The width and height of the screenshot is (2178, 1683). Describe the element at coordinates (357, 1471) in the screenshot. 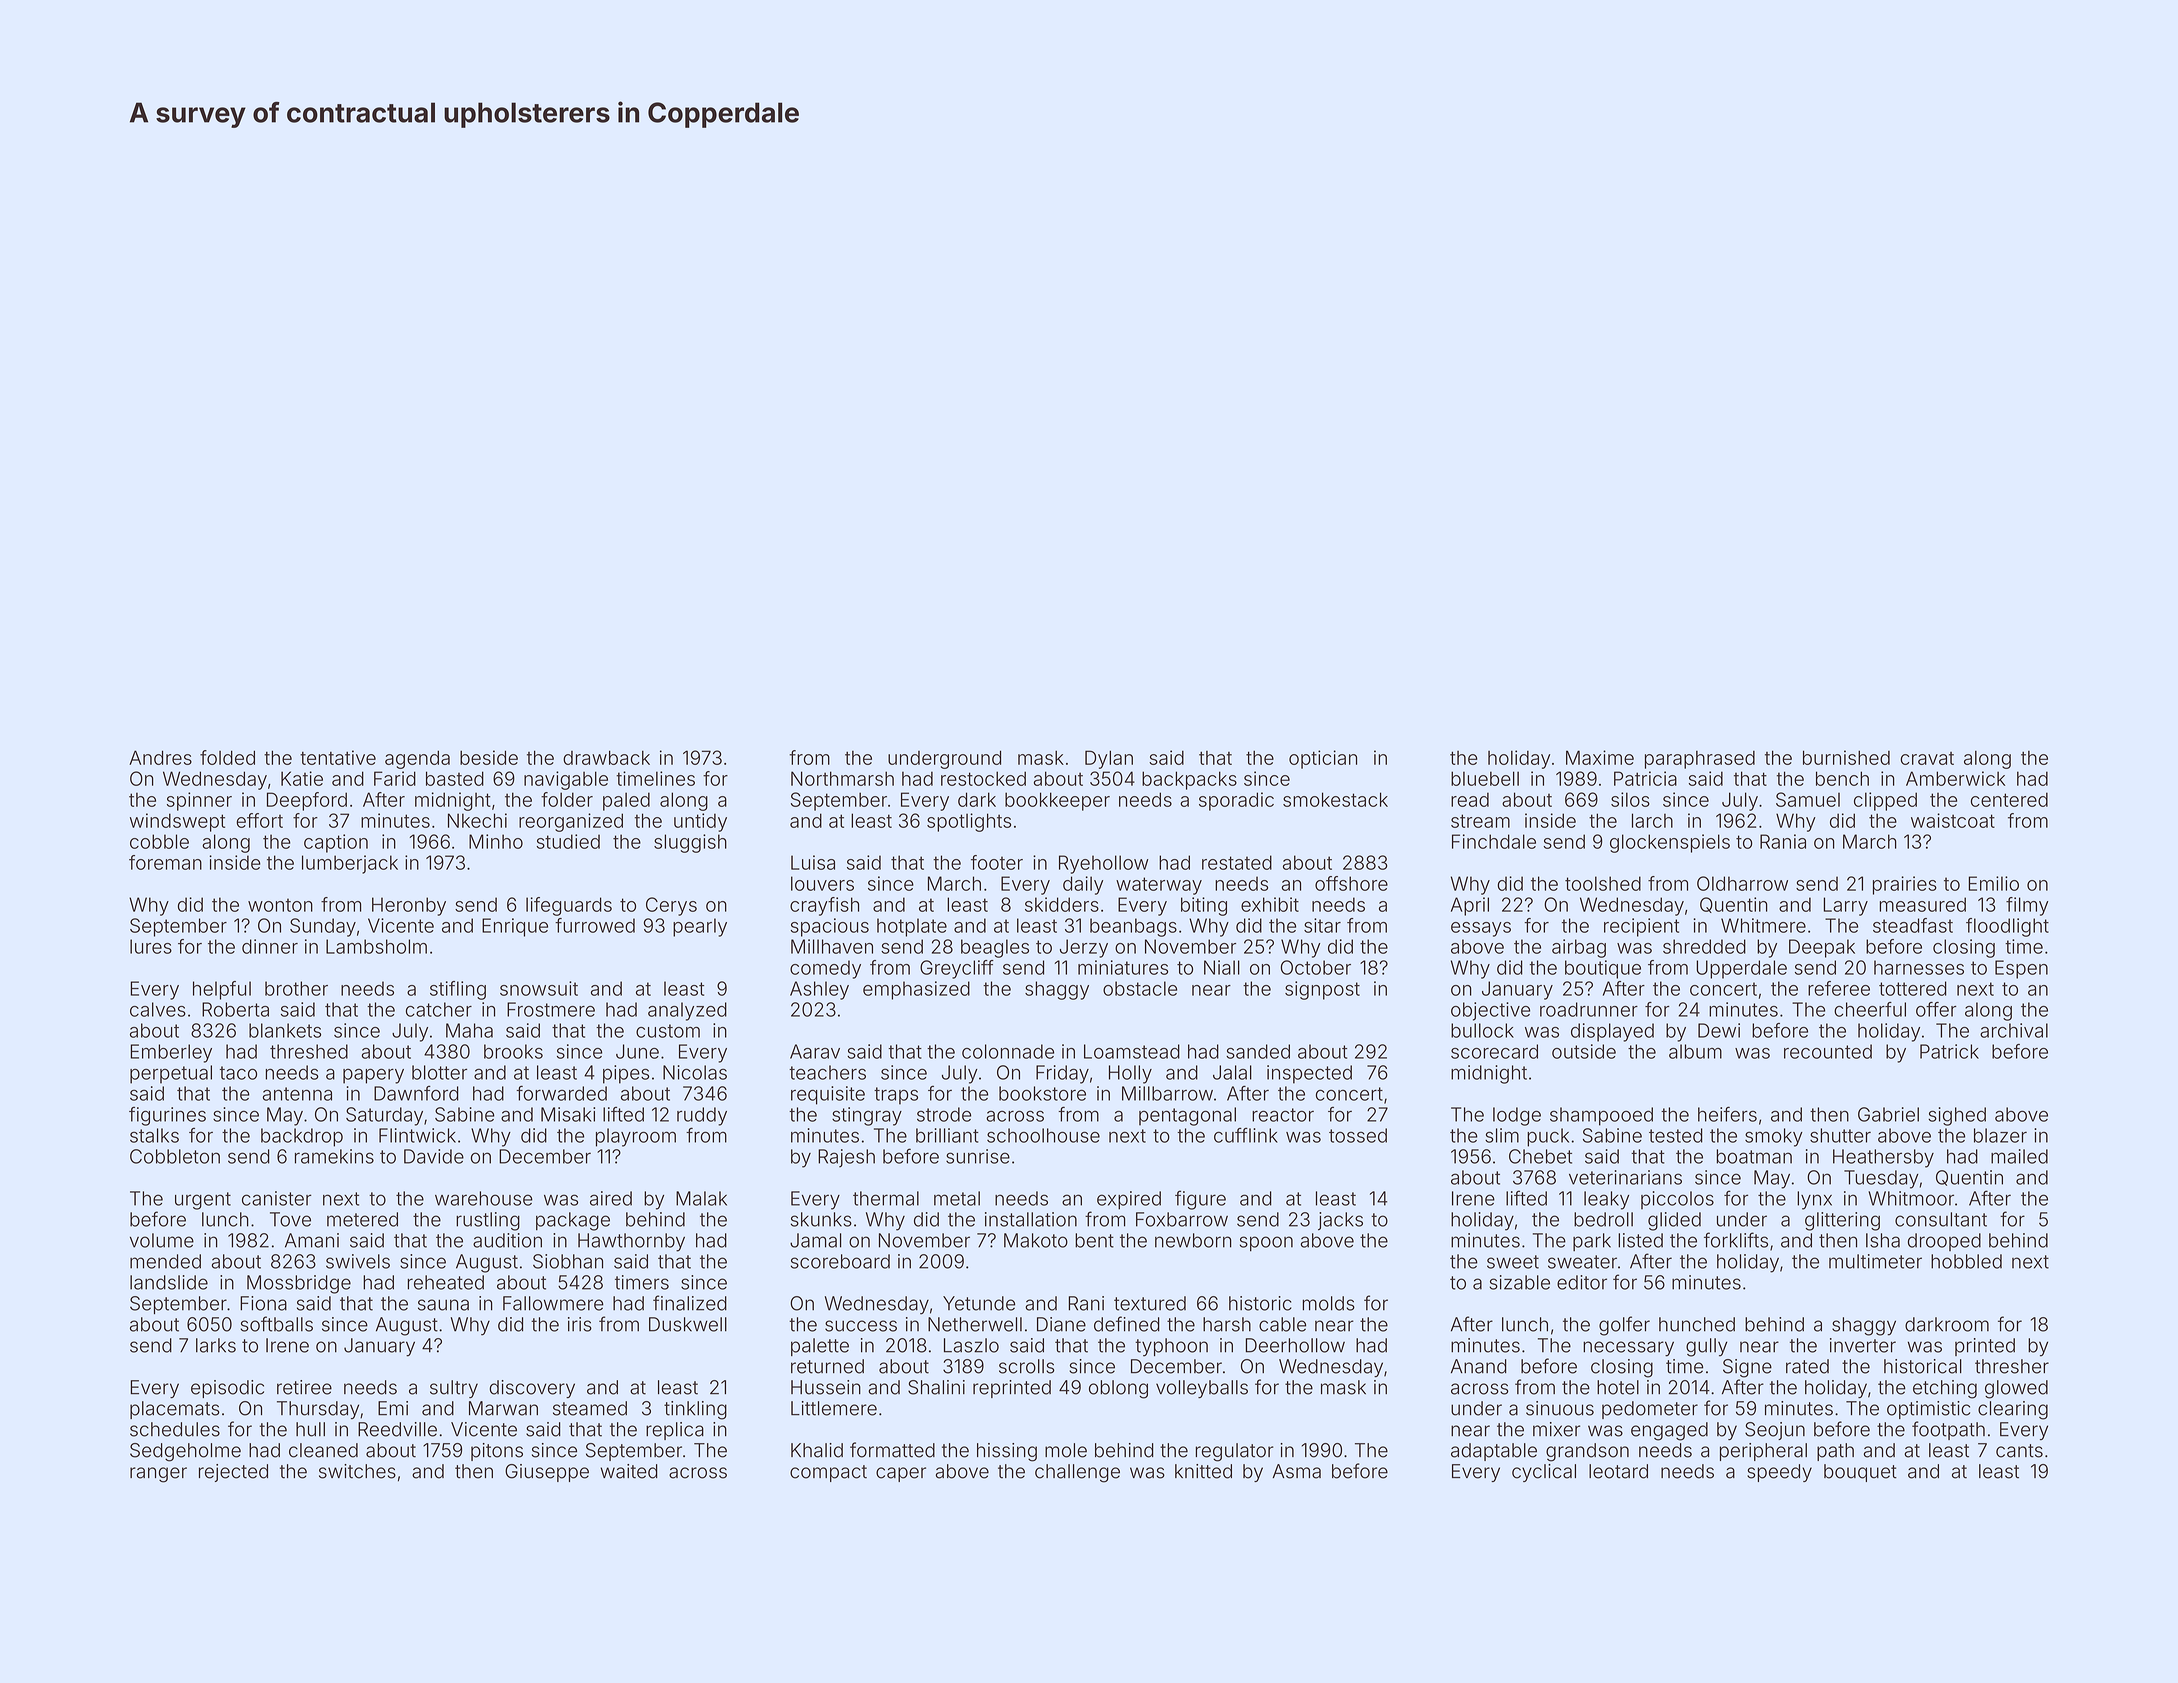

I see `switches` at that location.
